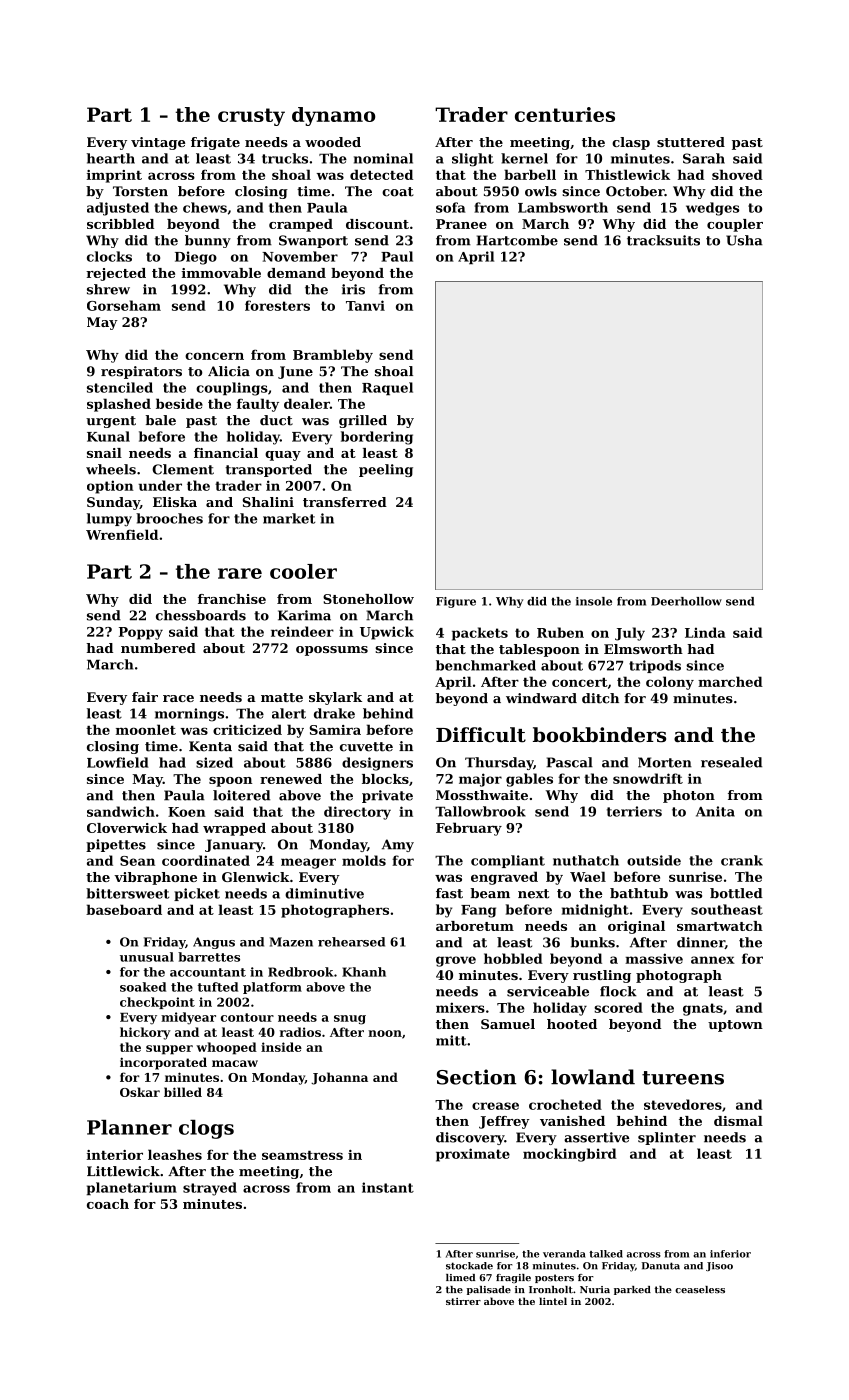  Describe the element at coordinates (158, 648) in the screenshot. I see `numbered` at that location.
